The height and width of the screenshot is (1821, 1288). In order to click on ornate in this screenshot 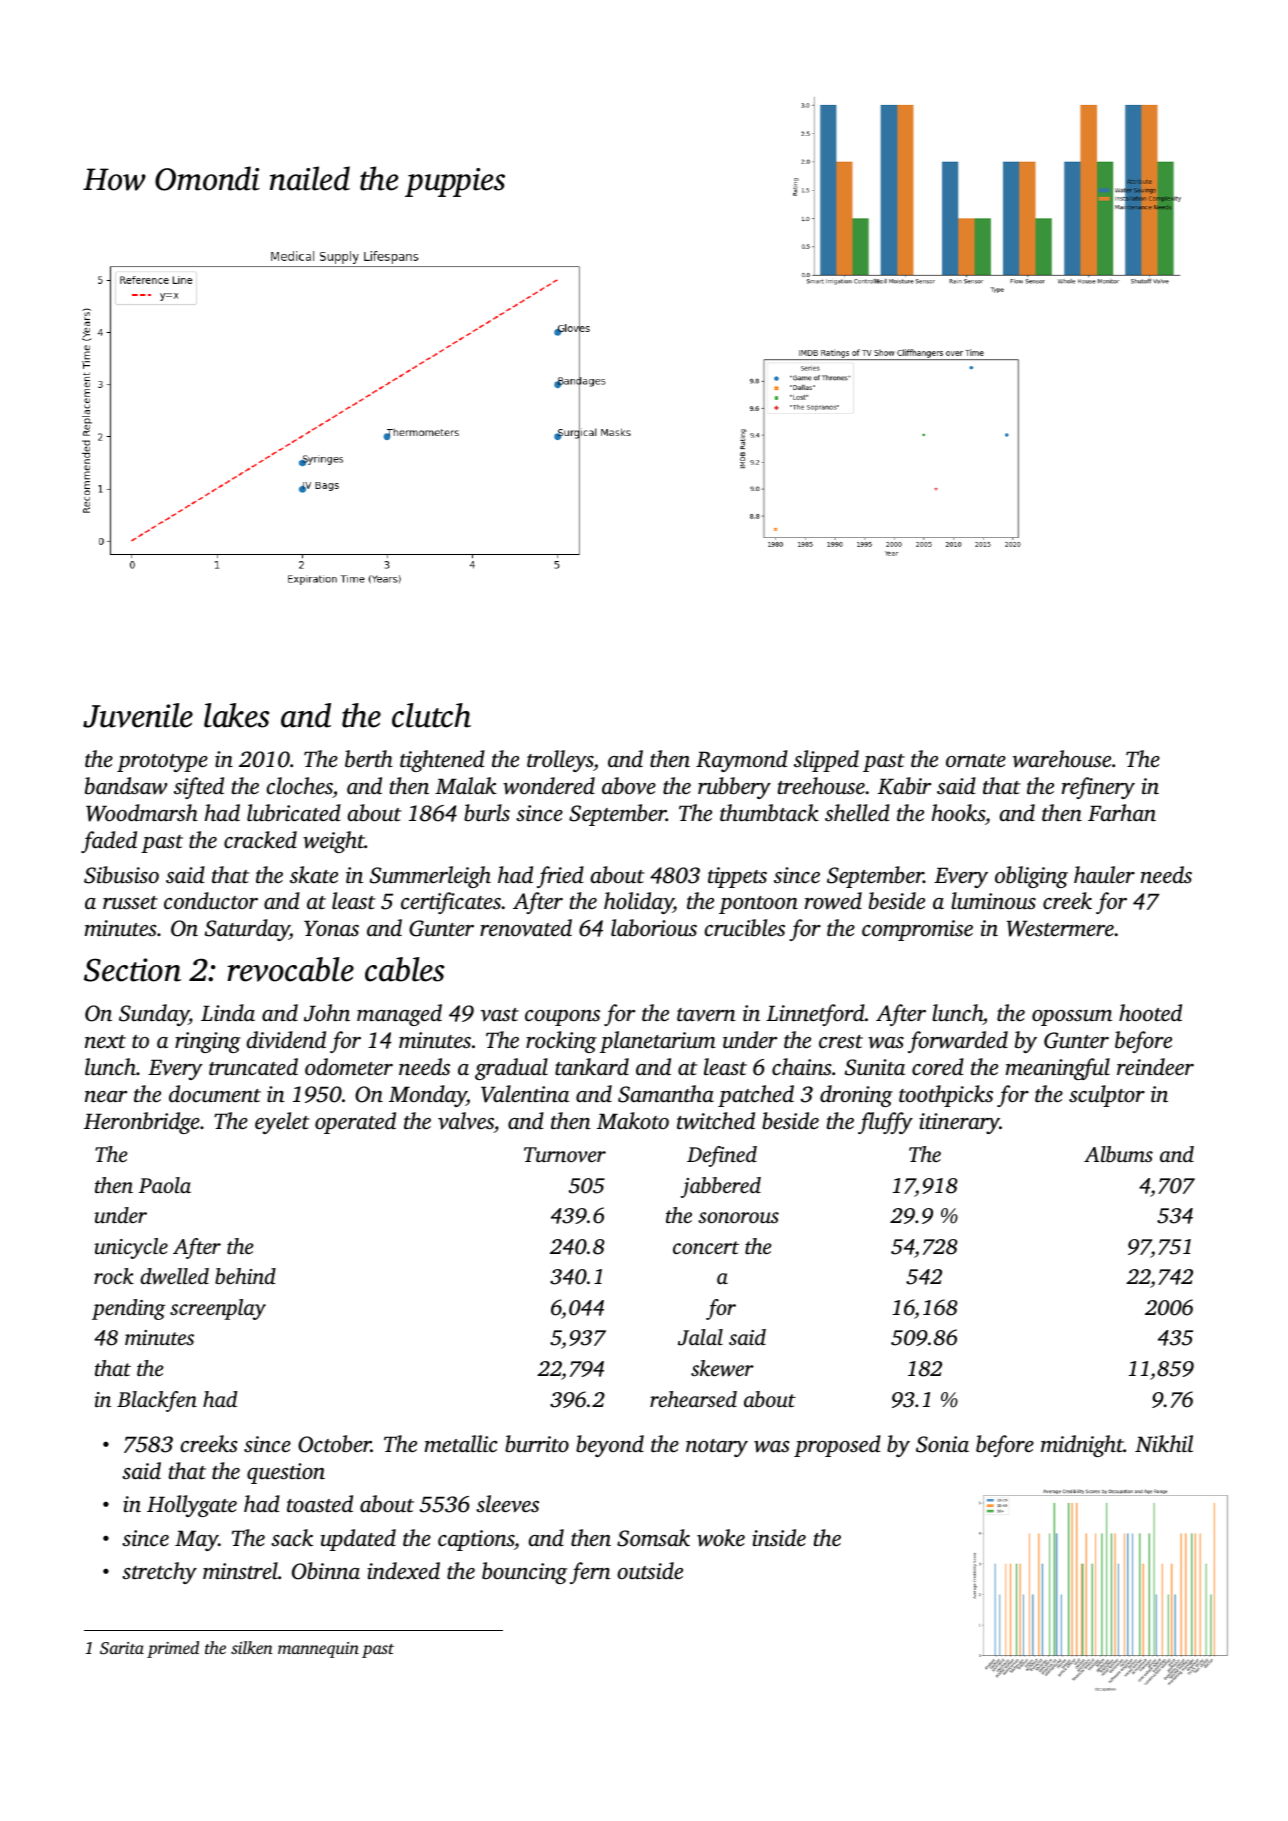, I will do `click(976, 761)`.
